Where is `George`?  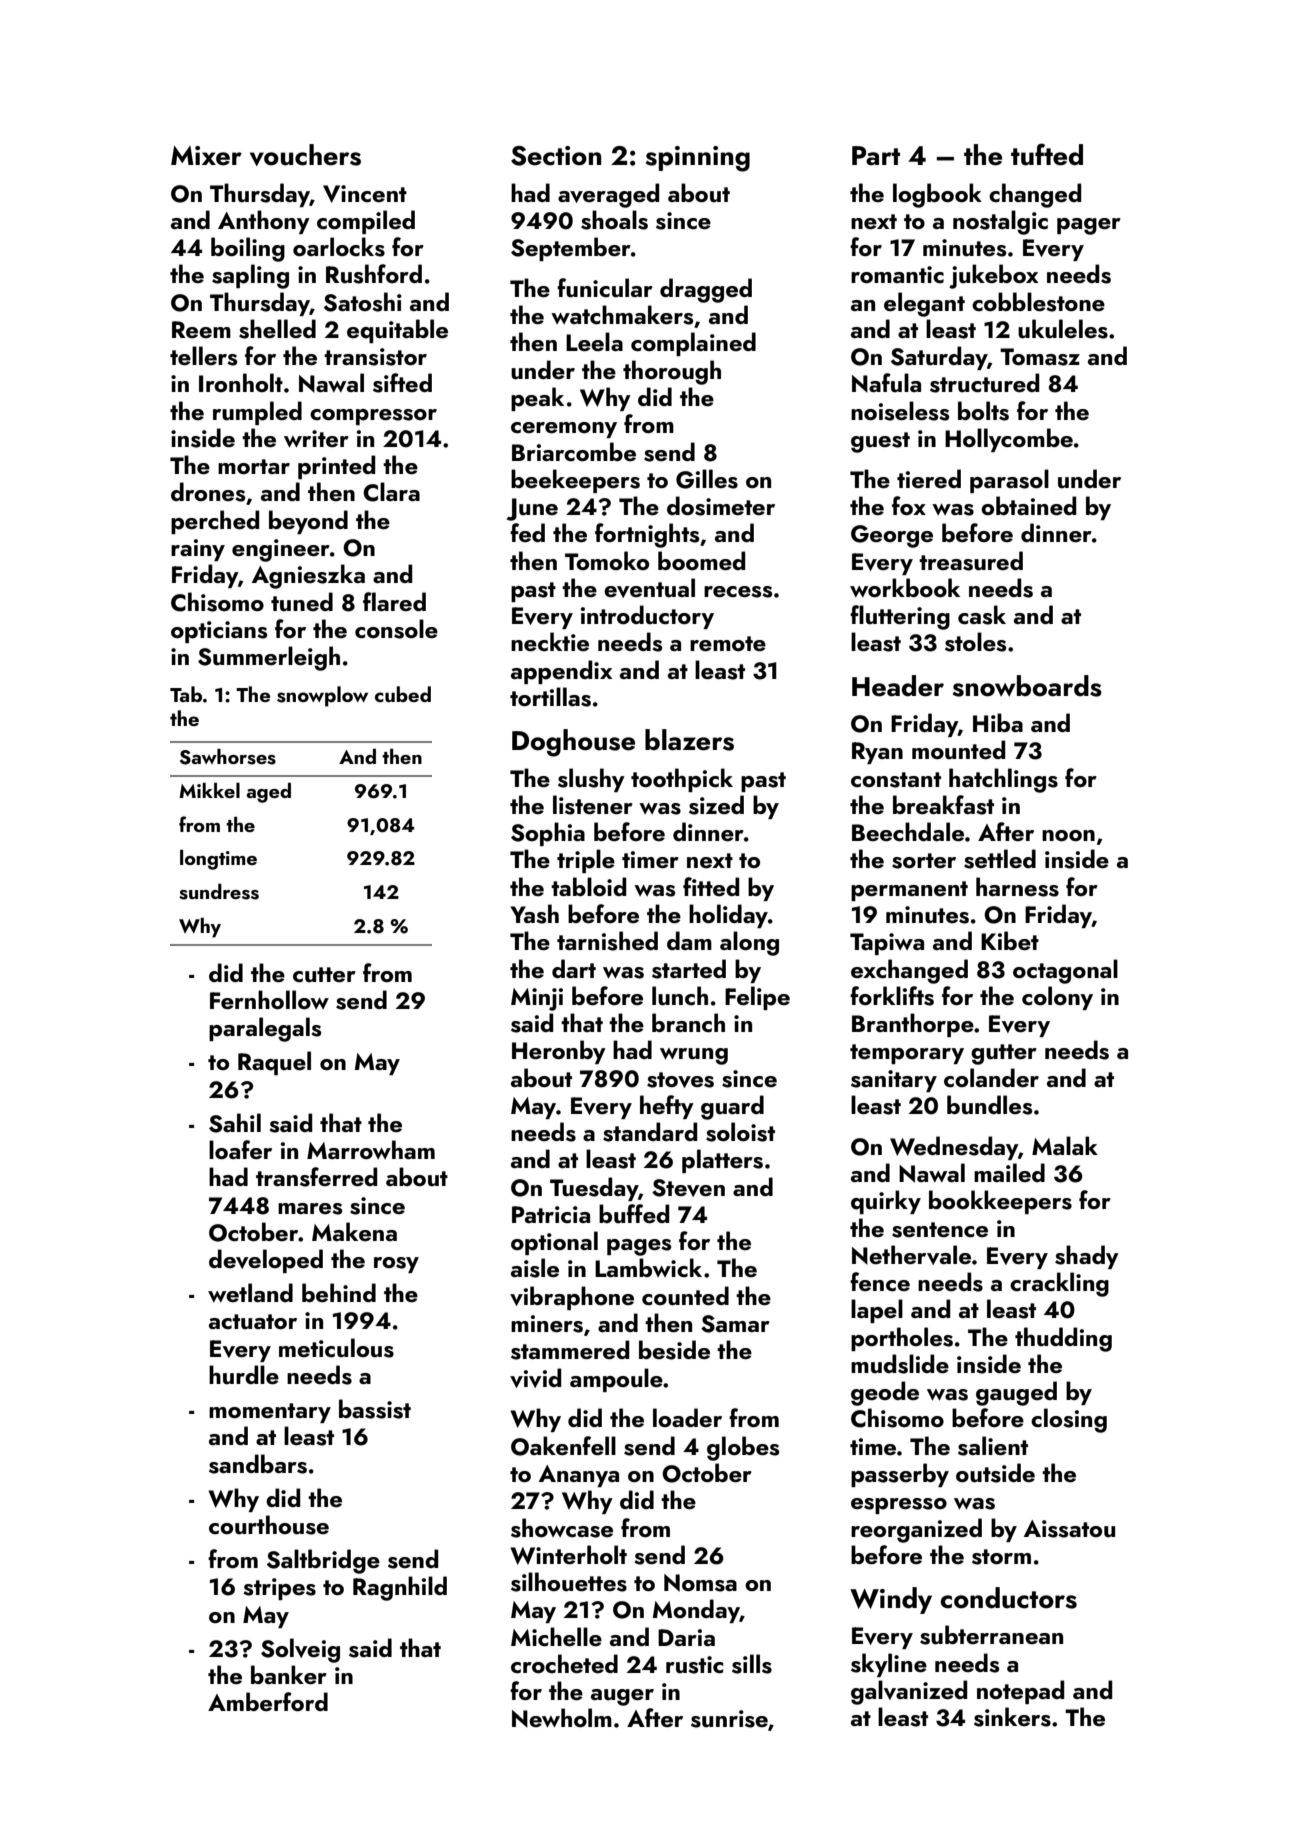 George is located at coordinates (892, 536).
